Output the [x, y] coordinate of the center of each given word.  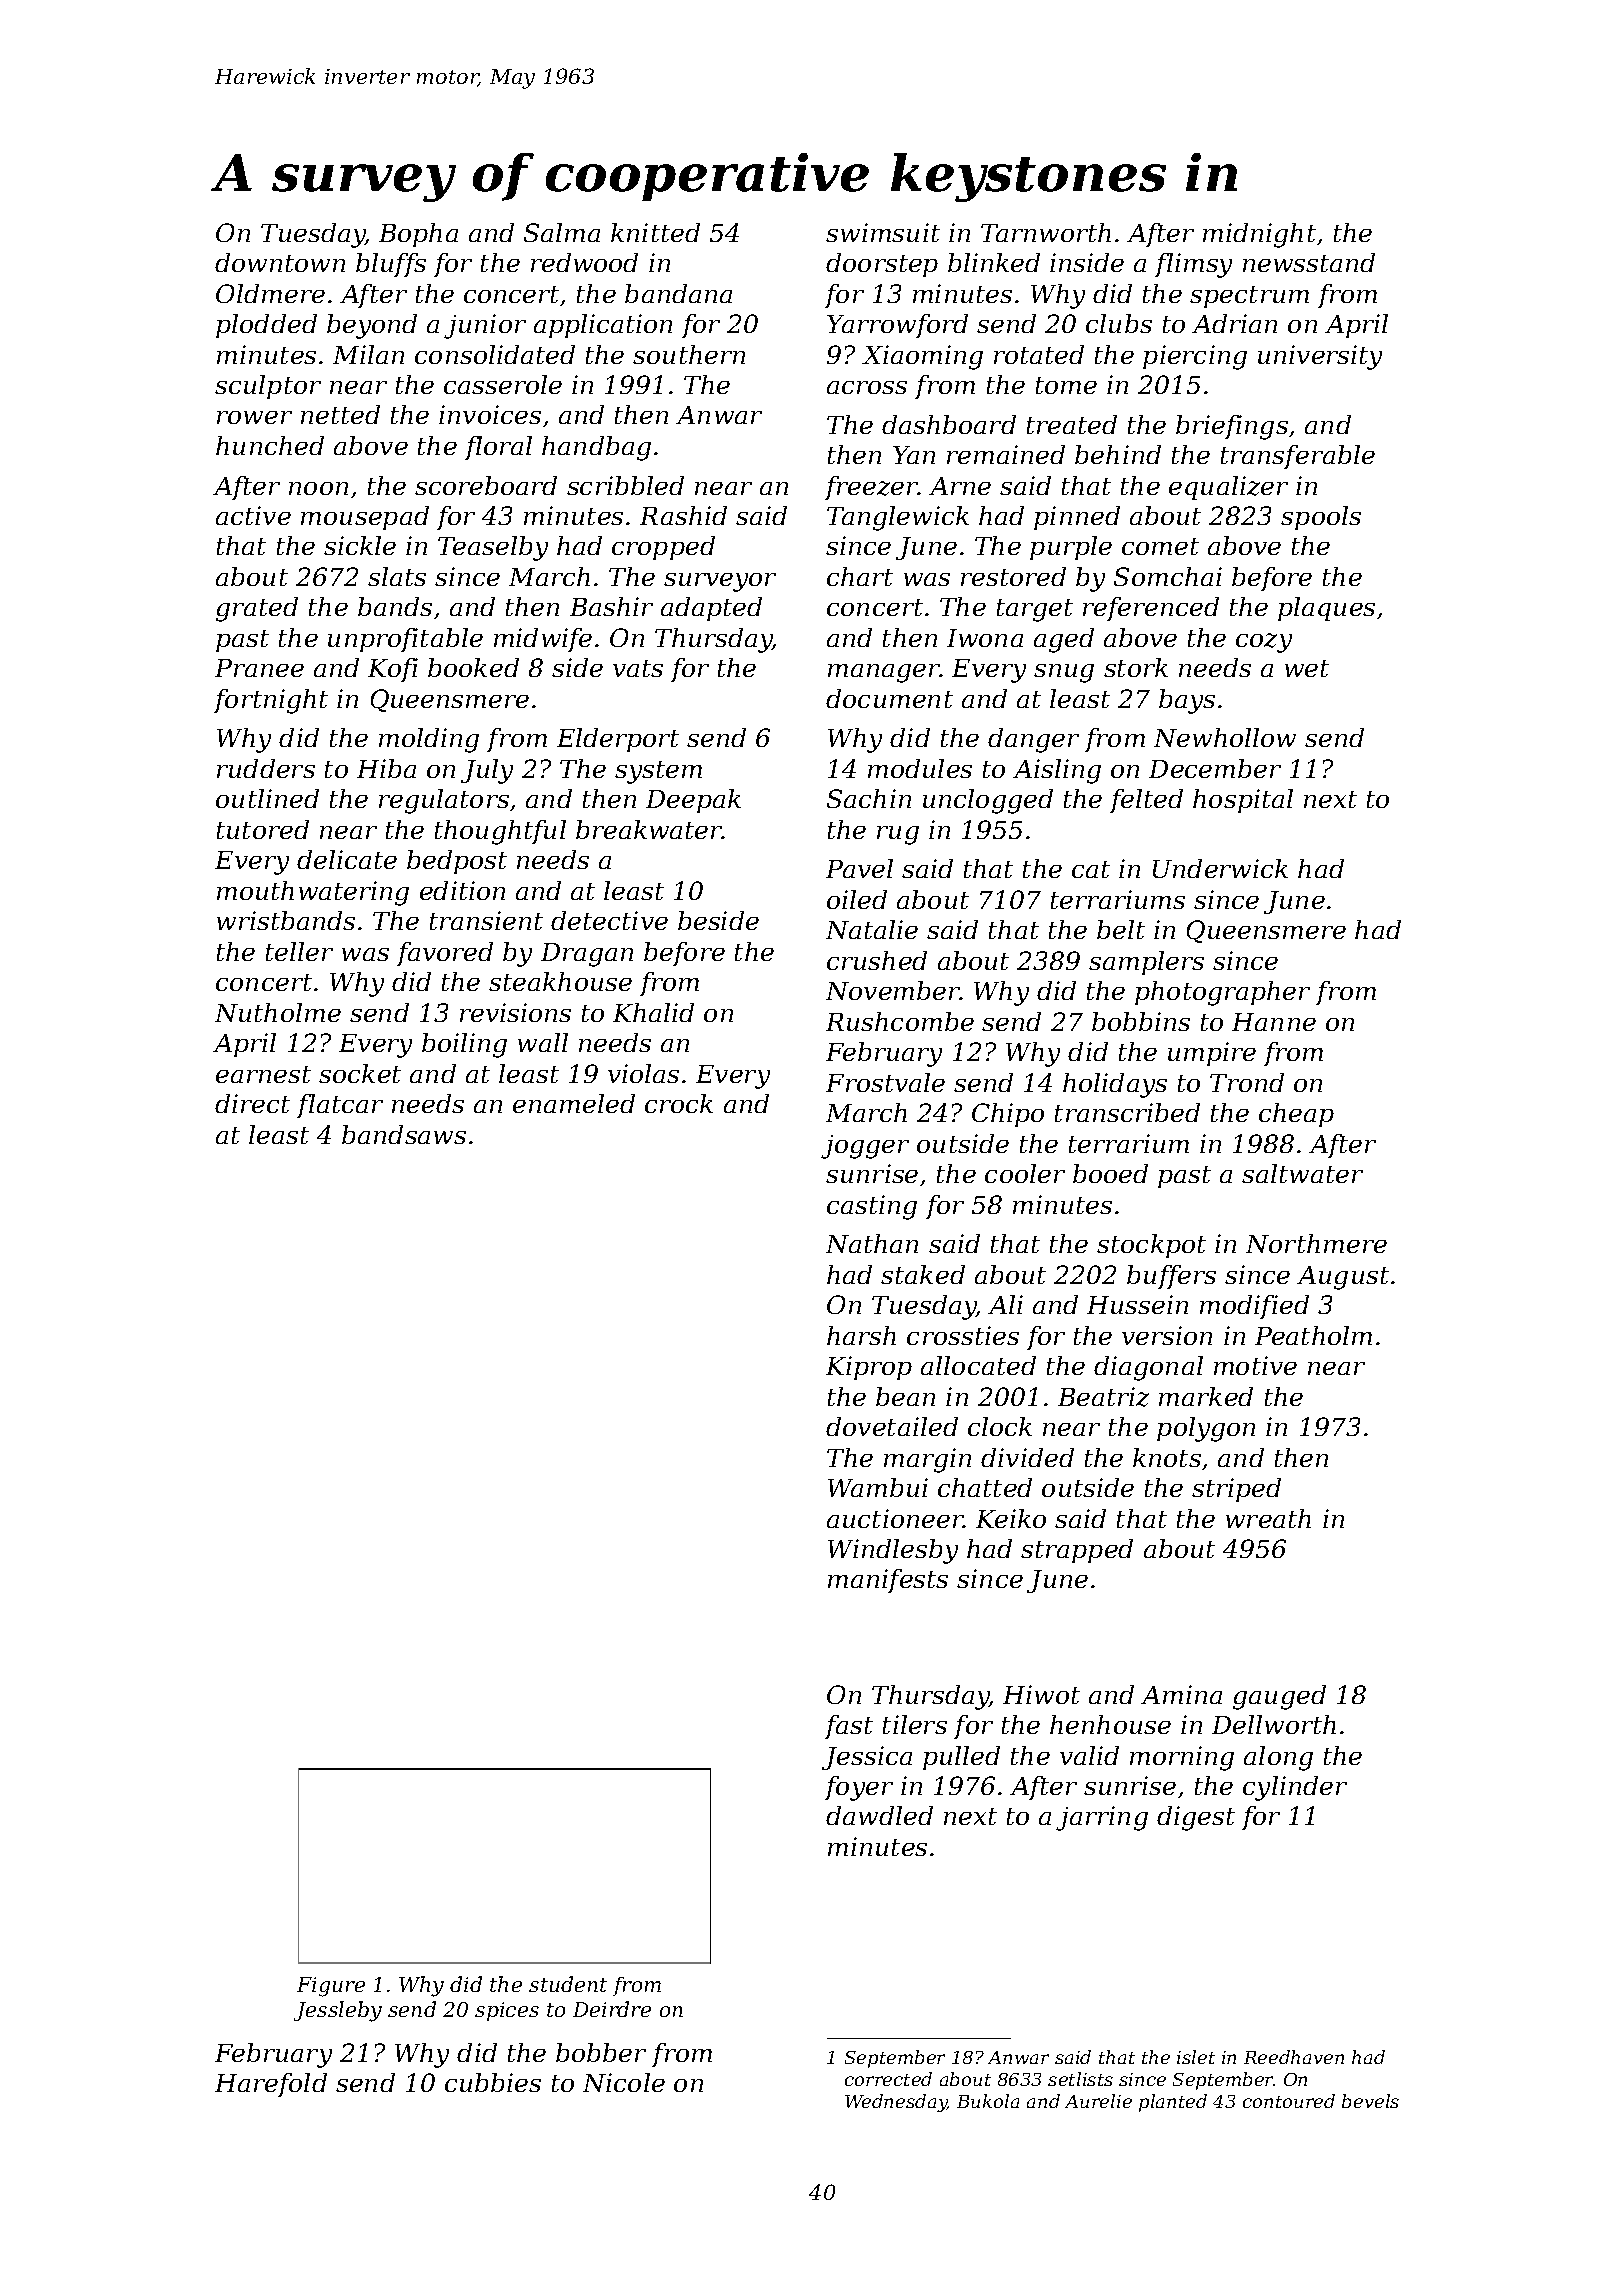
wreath [1268, 1518]
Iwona [985, 638]
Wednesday [896, 2103]
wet [1307, 668]
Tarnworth [1046, 232]
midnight [1259, 235]
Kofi [393, 670]
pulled [961, 1758]
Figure [331, 1987]
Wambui [878, 1487]
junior [485, 326]
